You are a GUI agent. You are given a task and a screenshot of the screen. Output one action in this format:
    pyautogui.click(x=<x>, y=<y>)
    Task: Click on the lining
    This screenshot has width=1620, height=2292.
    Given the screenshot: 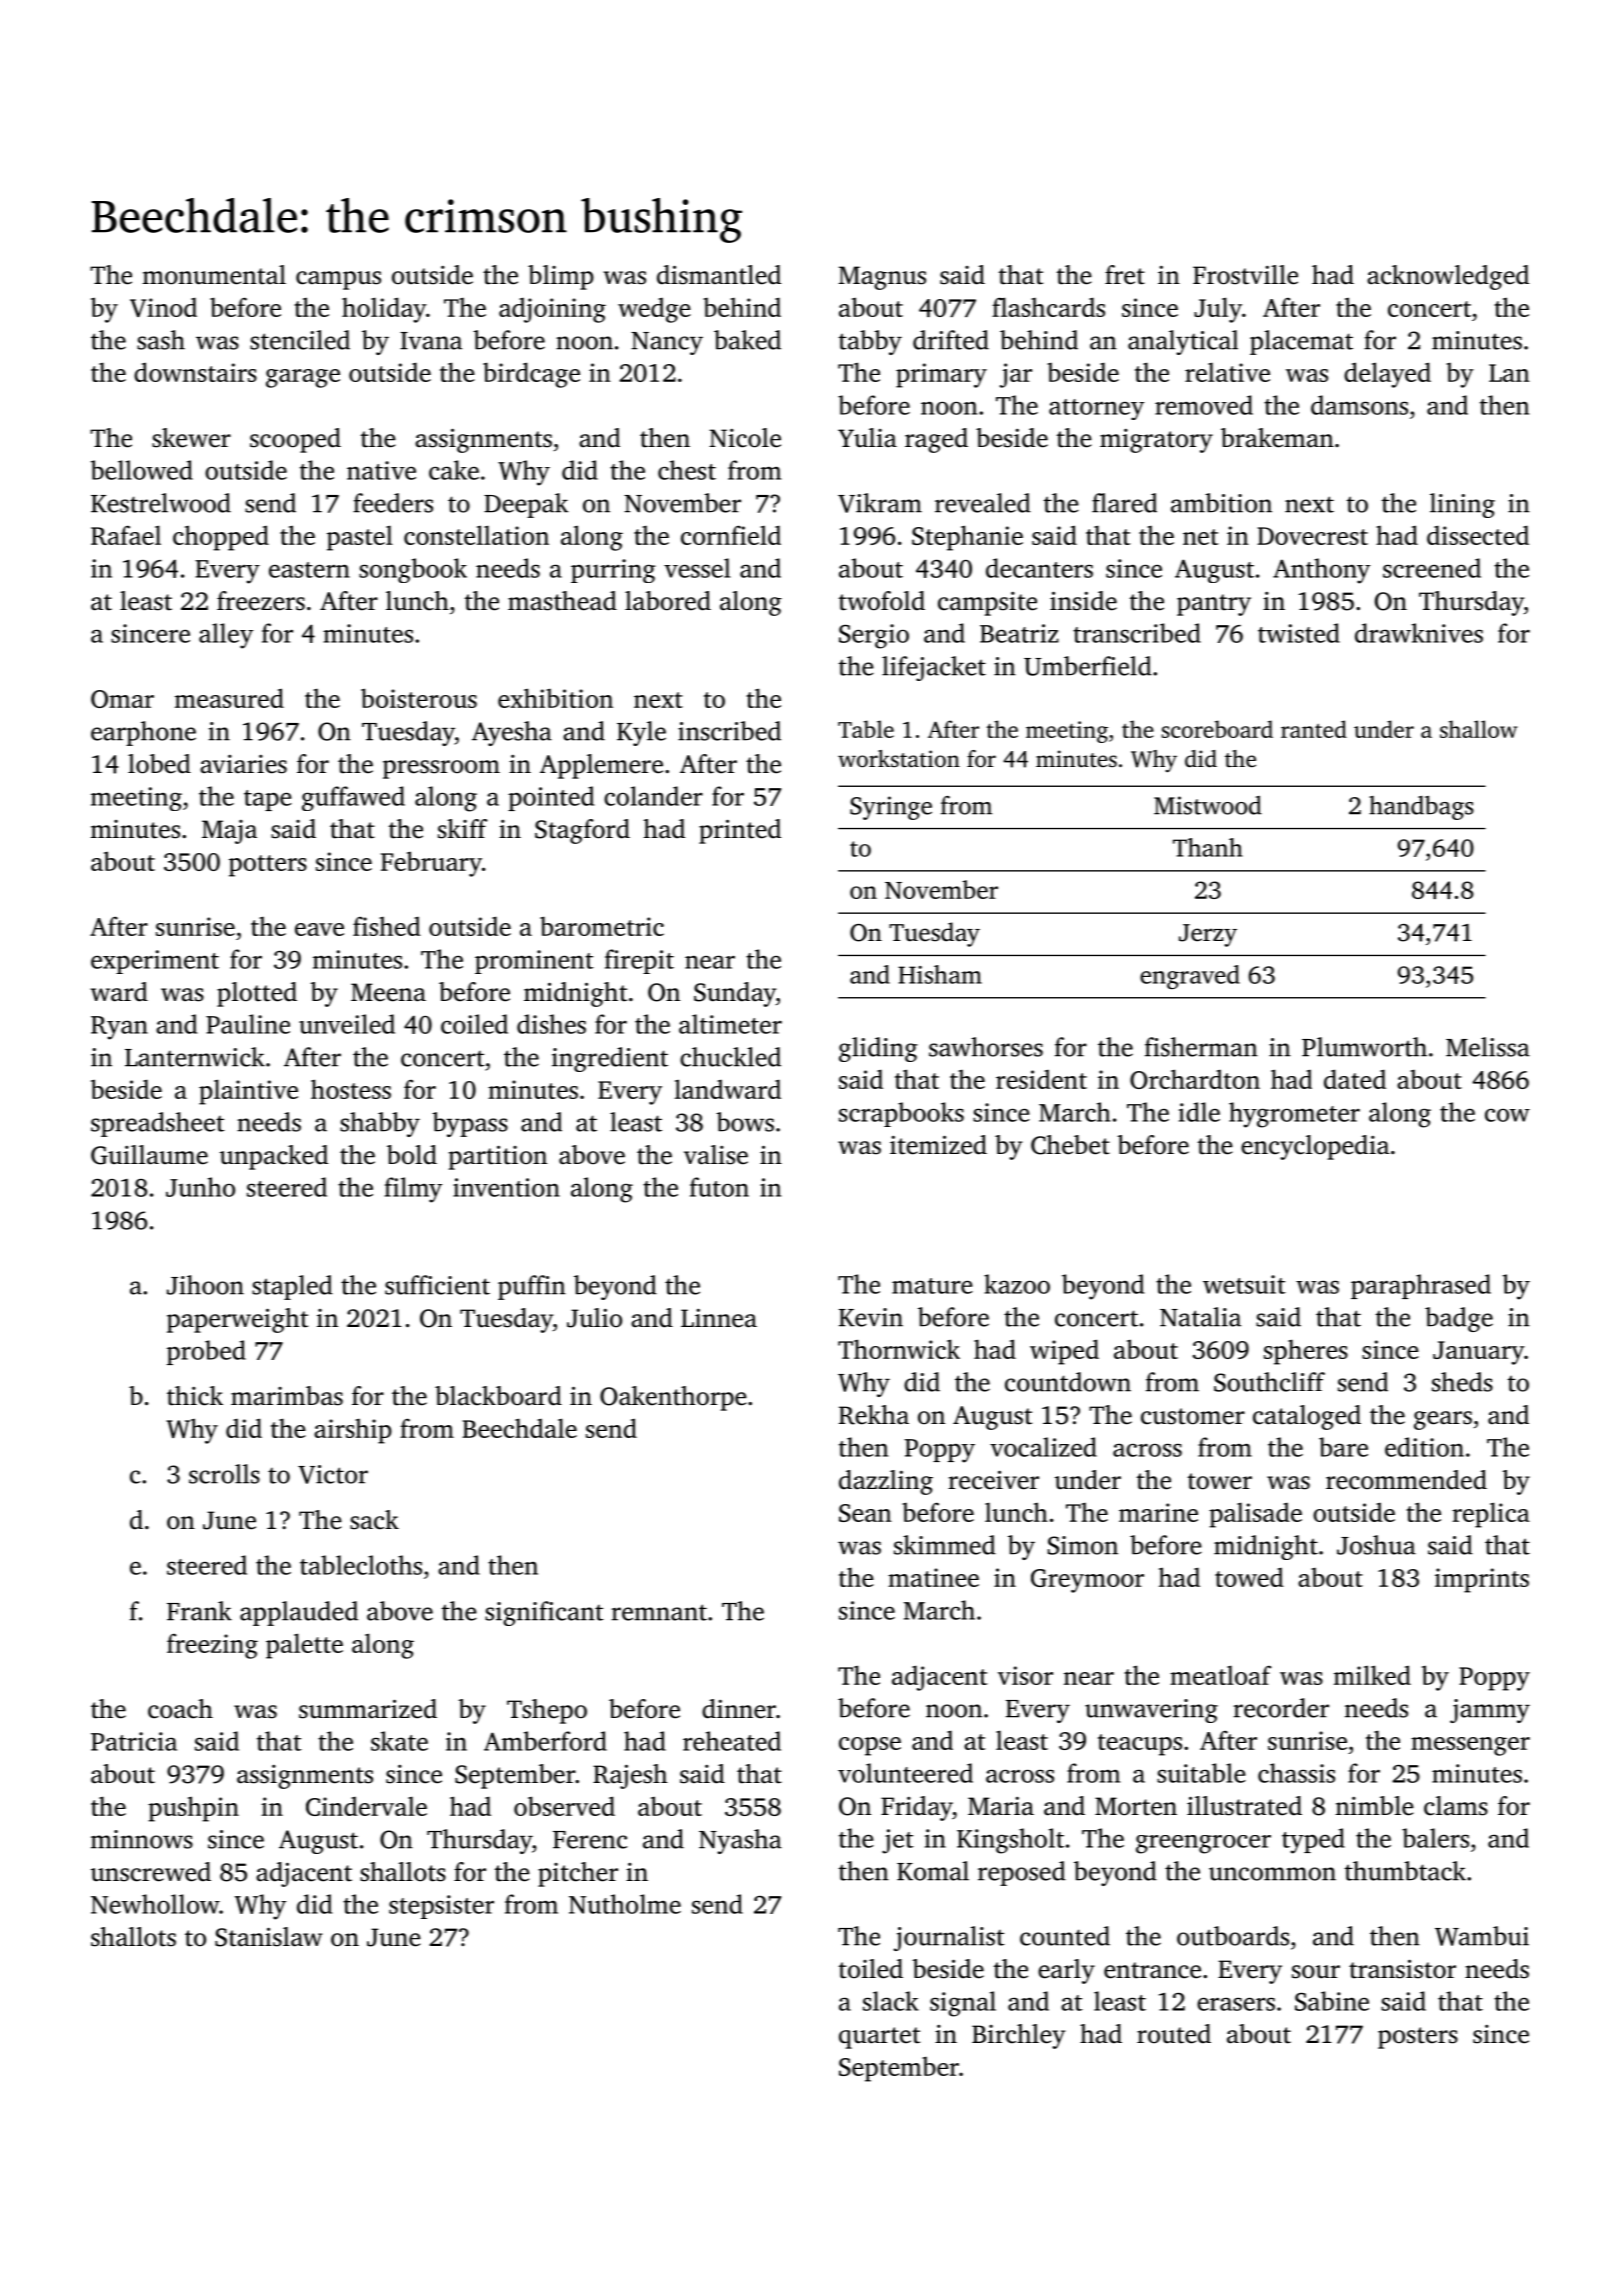 What is the action you would take?
    pyautogui.click(x=1462, y=505)
